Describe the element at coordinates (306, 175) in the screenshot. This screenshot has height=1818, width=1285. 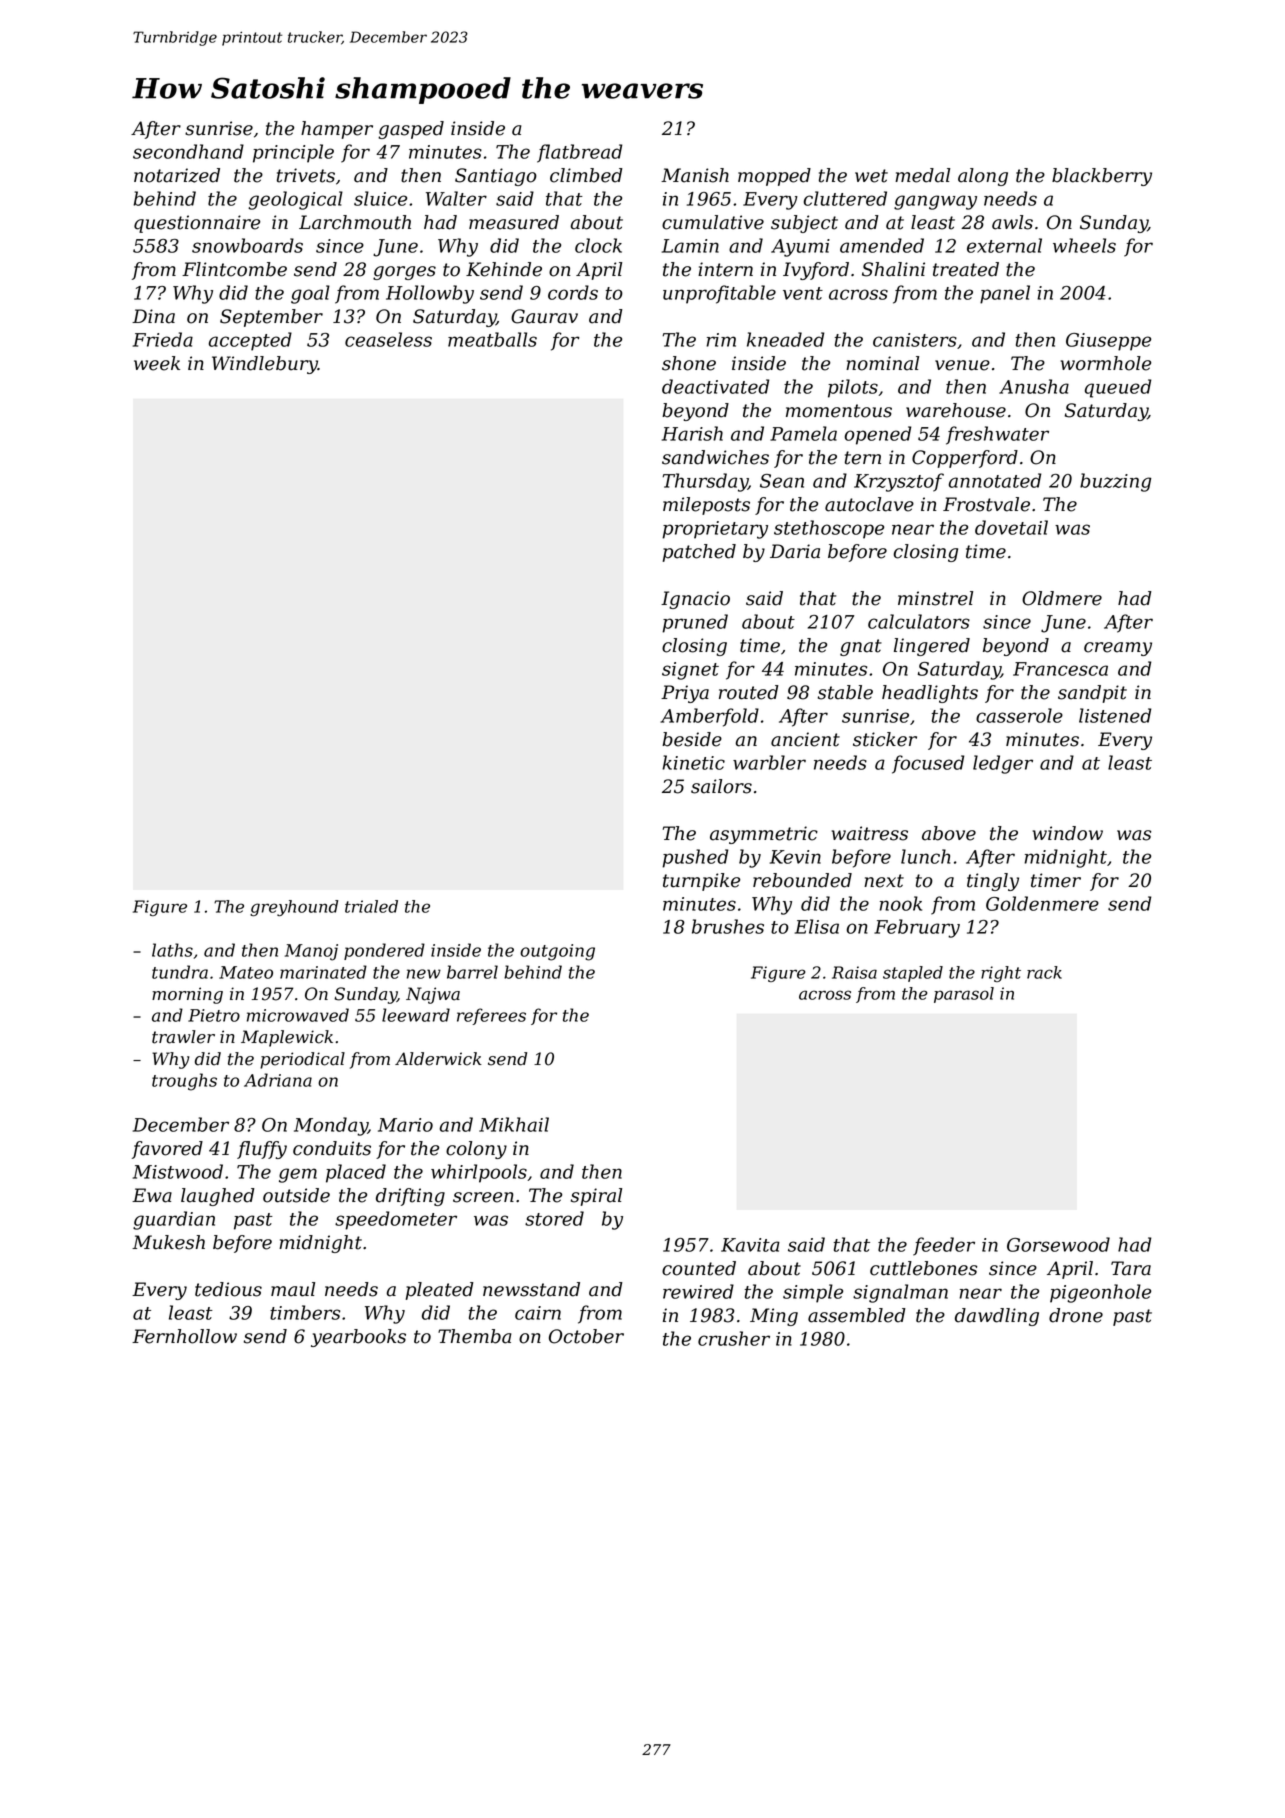
I see `trivets` at that location.
